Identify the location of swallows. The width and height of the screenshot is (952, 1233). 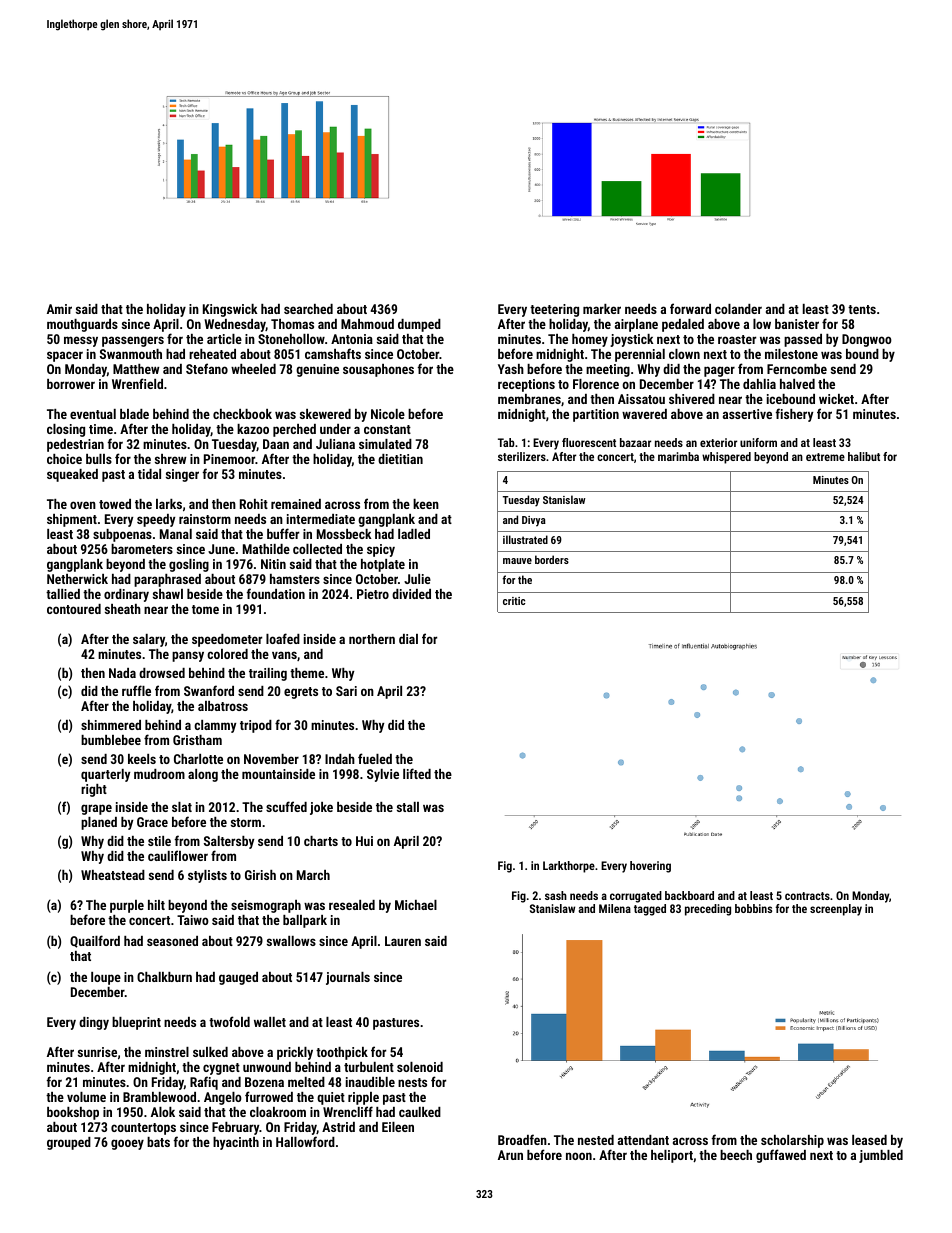
(291, 941).
